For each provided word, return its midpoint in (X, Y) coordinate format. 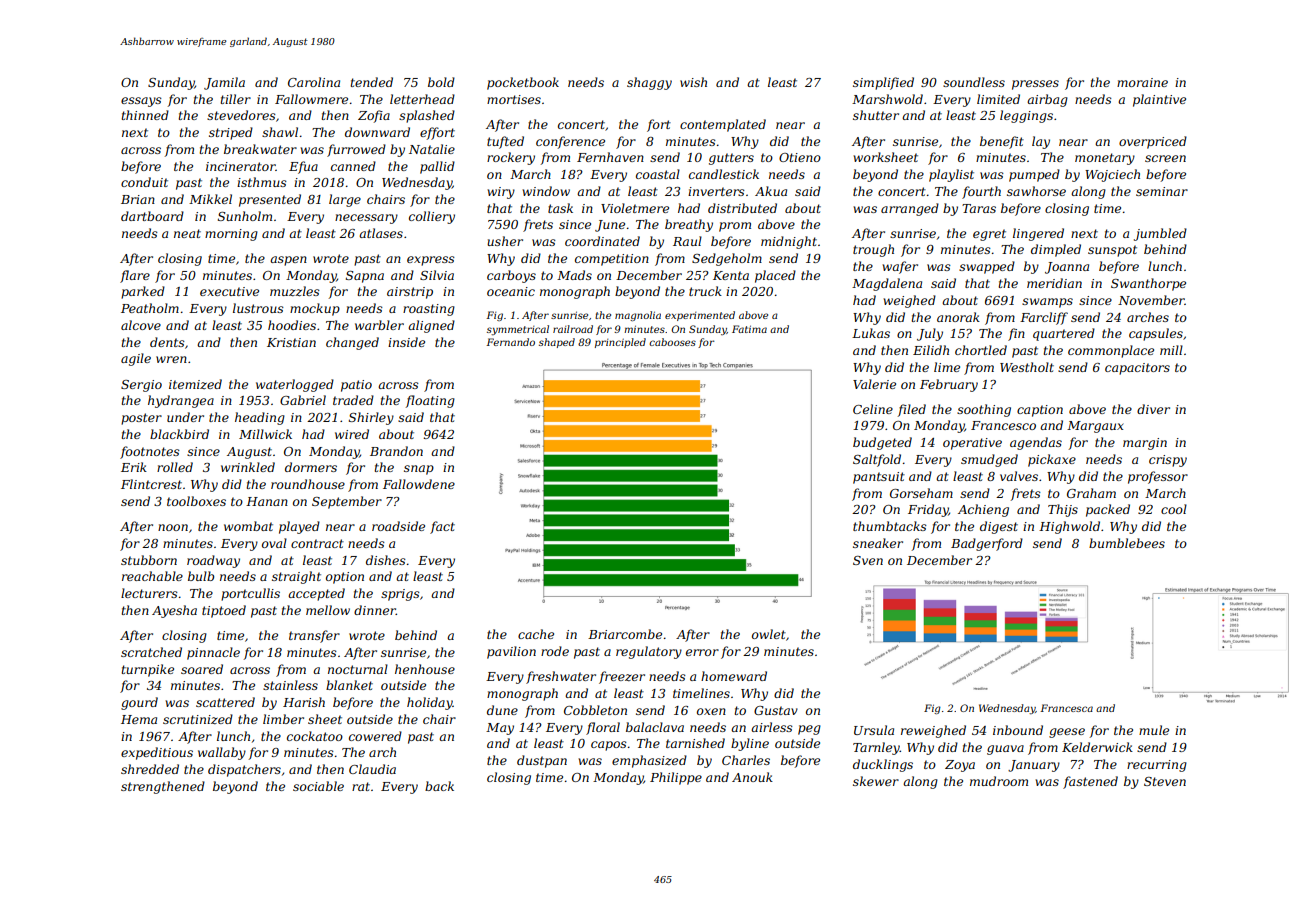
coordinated (602, 241)
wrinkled (248, 467)
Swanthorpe (1148, 284)
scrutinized (198, 719)
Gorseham (921, 493)
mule (1154, 730)
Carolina (314, 82)
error (702, 652)
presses (1035, 85)
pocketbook (523, 83)
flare (135, 276)
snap (419, 470)
